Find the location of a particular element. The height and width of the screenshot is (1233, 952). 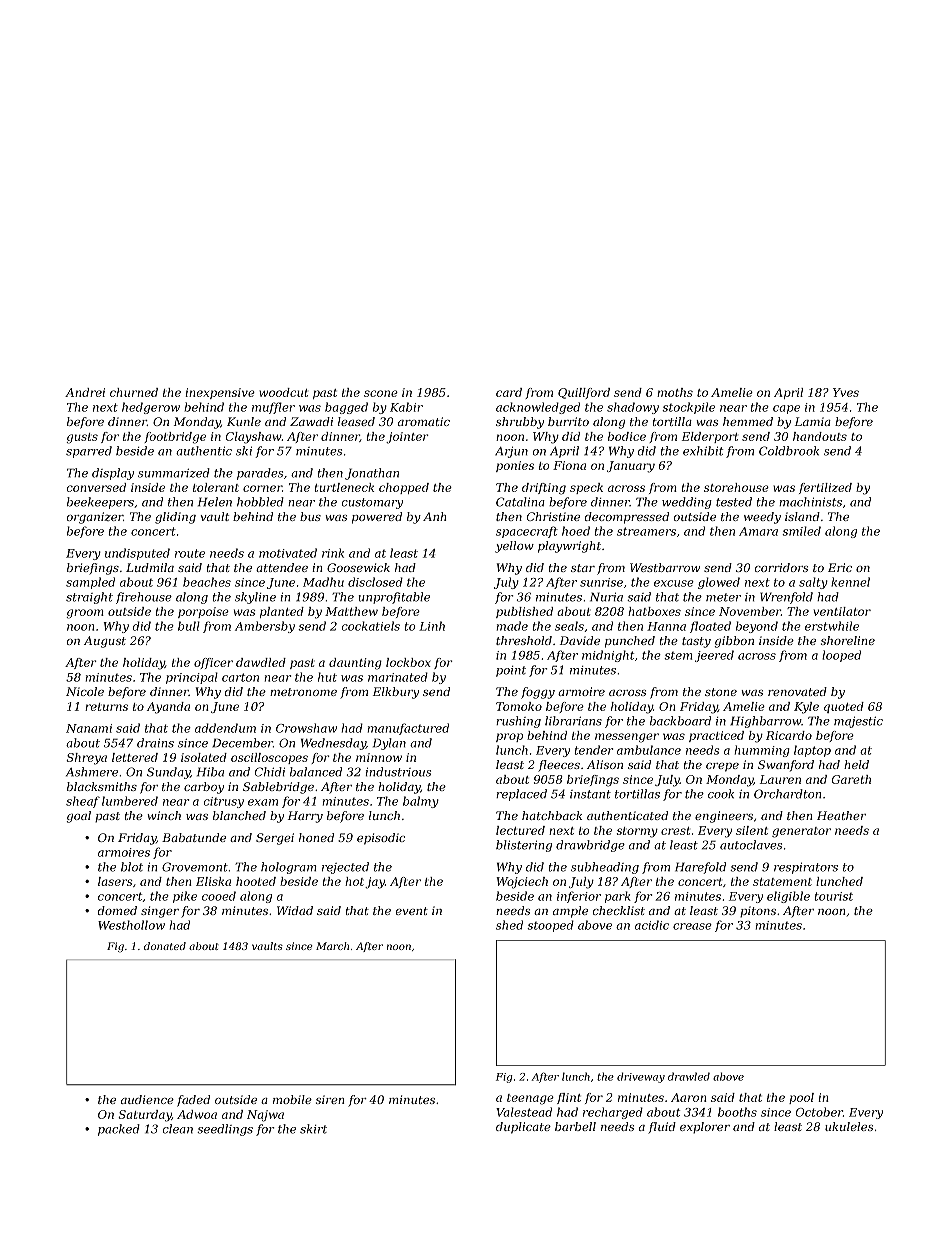

Kyle is located at coordinates (806, 708).
